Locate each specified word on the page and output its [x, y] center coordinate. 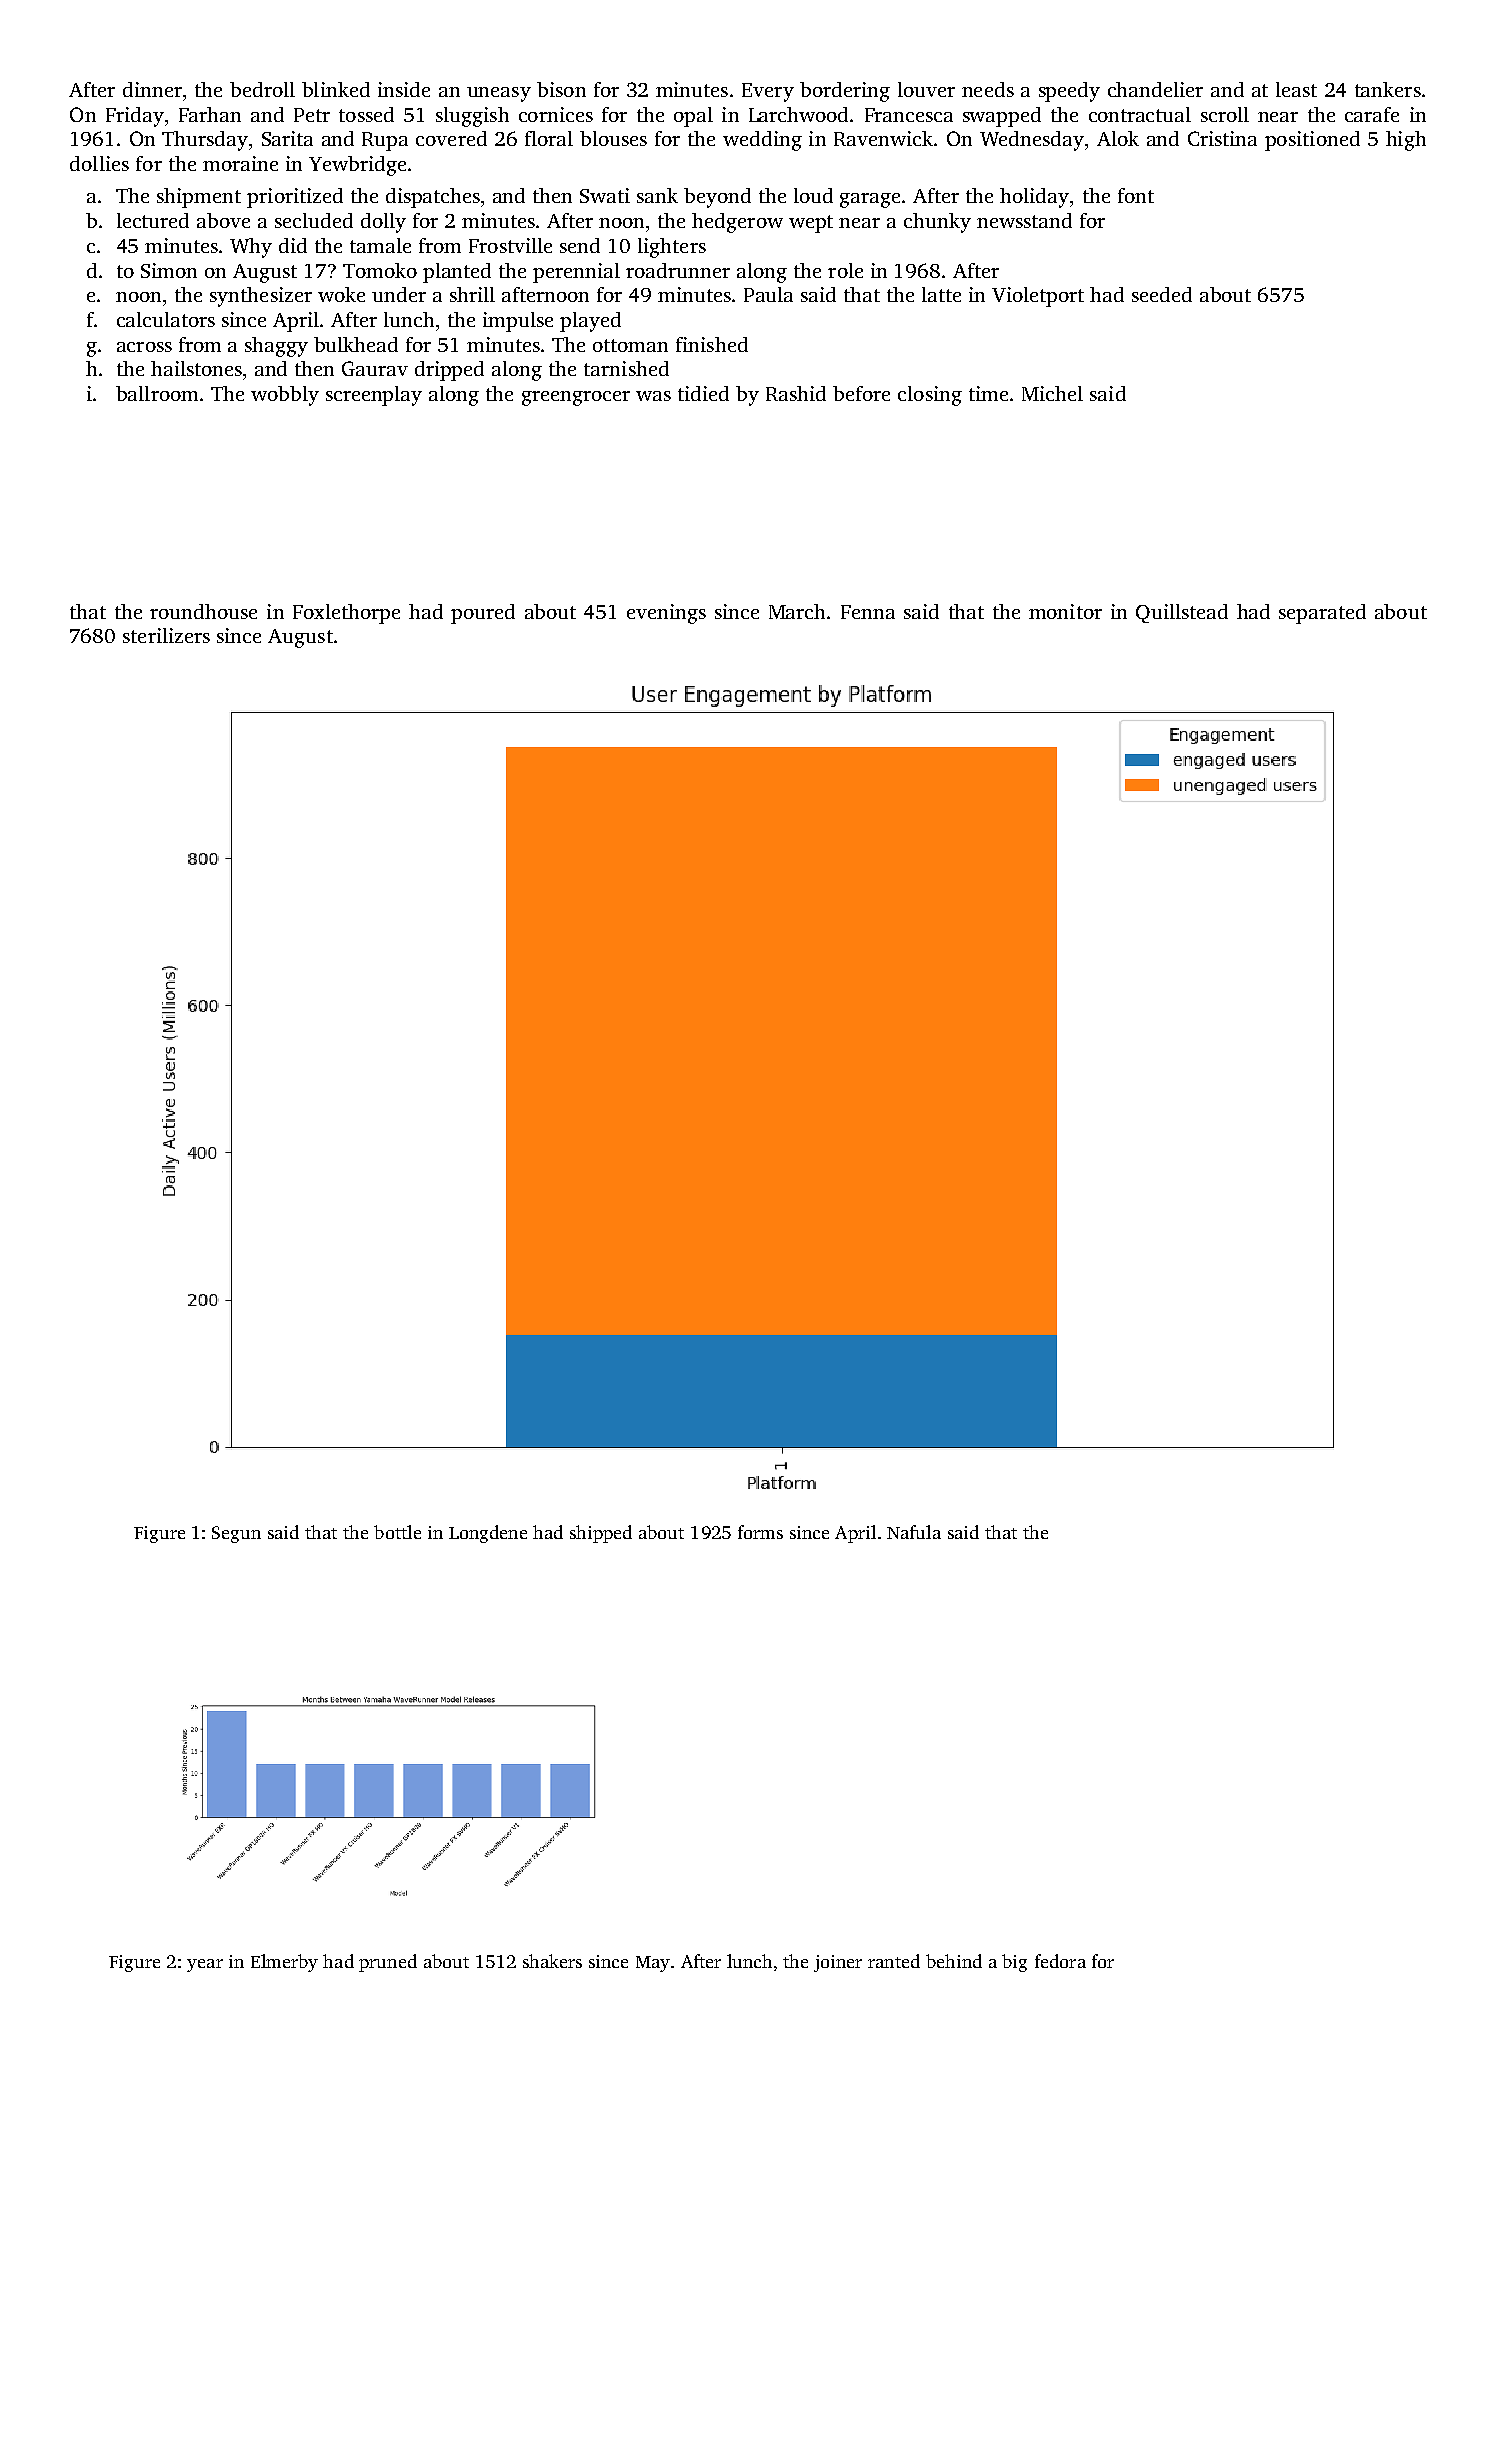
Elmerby [284, 1963]
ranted [894, 1961]
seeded [1162, 294]
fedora [1060, 1961]
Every [768, 92]
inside [404, 89]
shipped [601, 1534]
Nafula [914, 1532]
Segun [236, 1534]
